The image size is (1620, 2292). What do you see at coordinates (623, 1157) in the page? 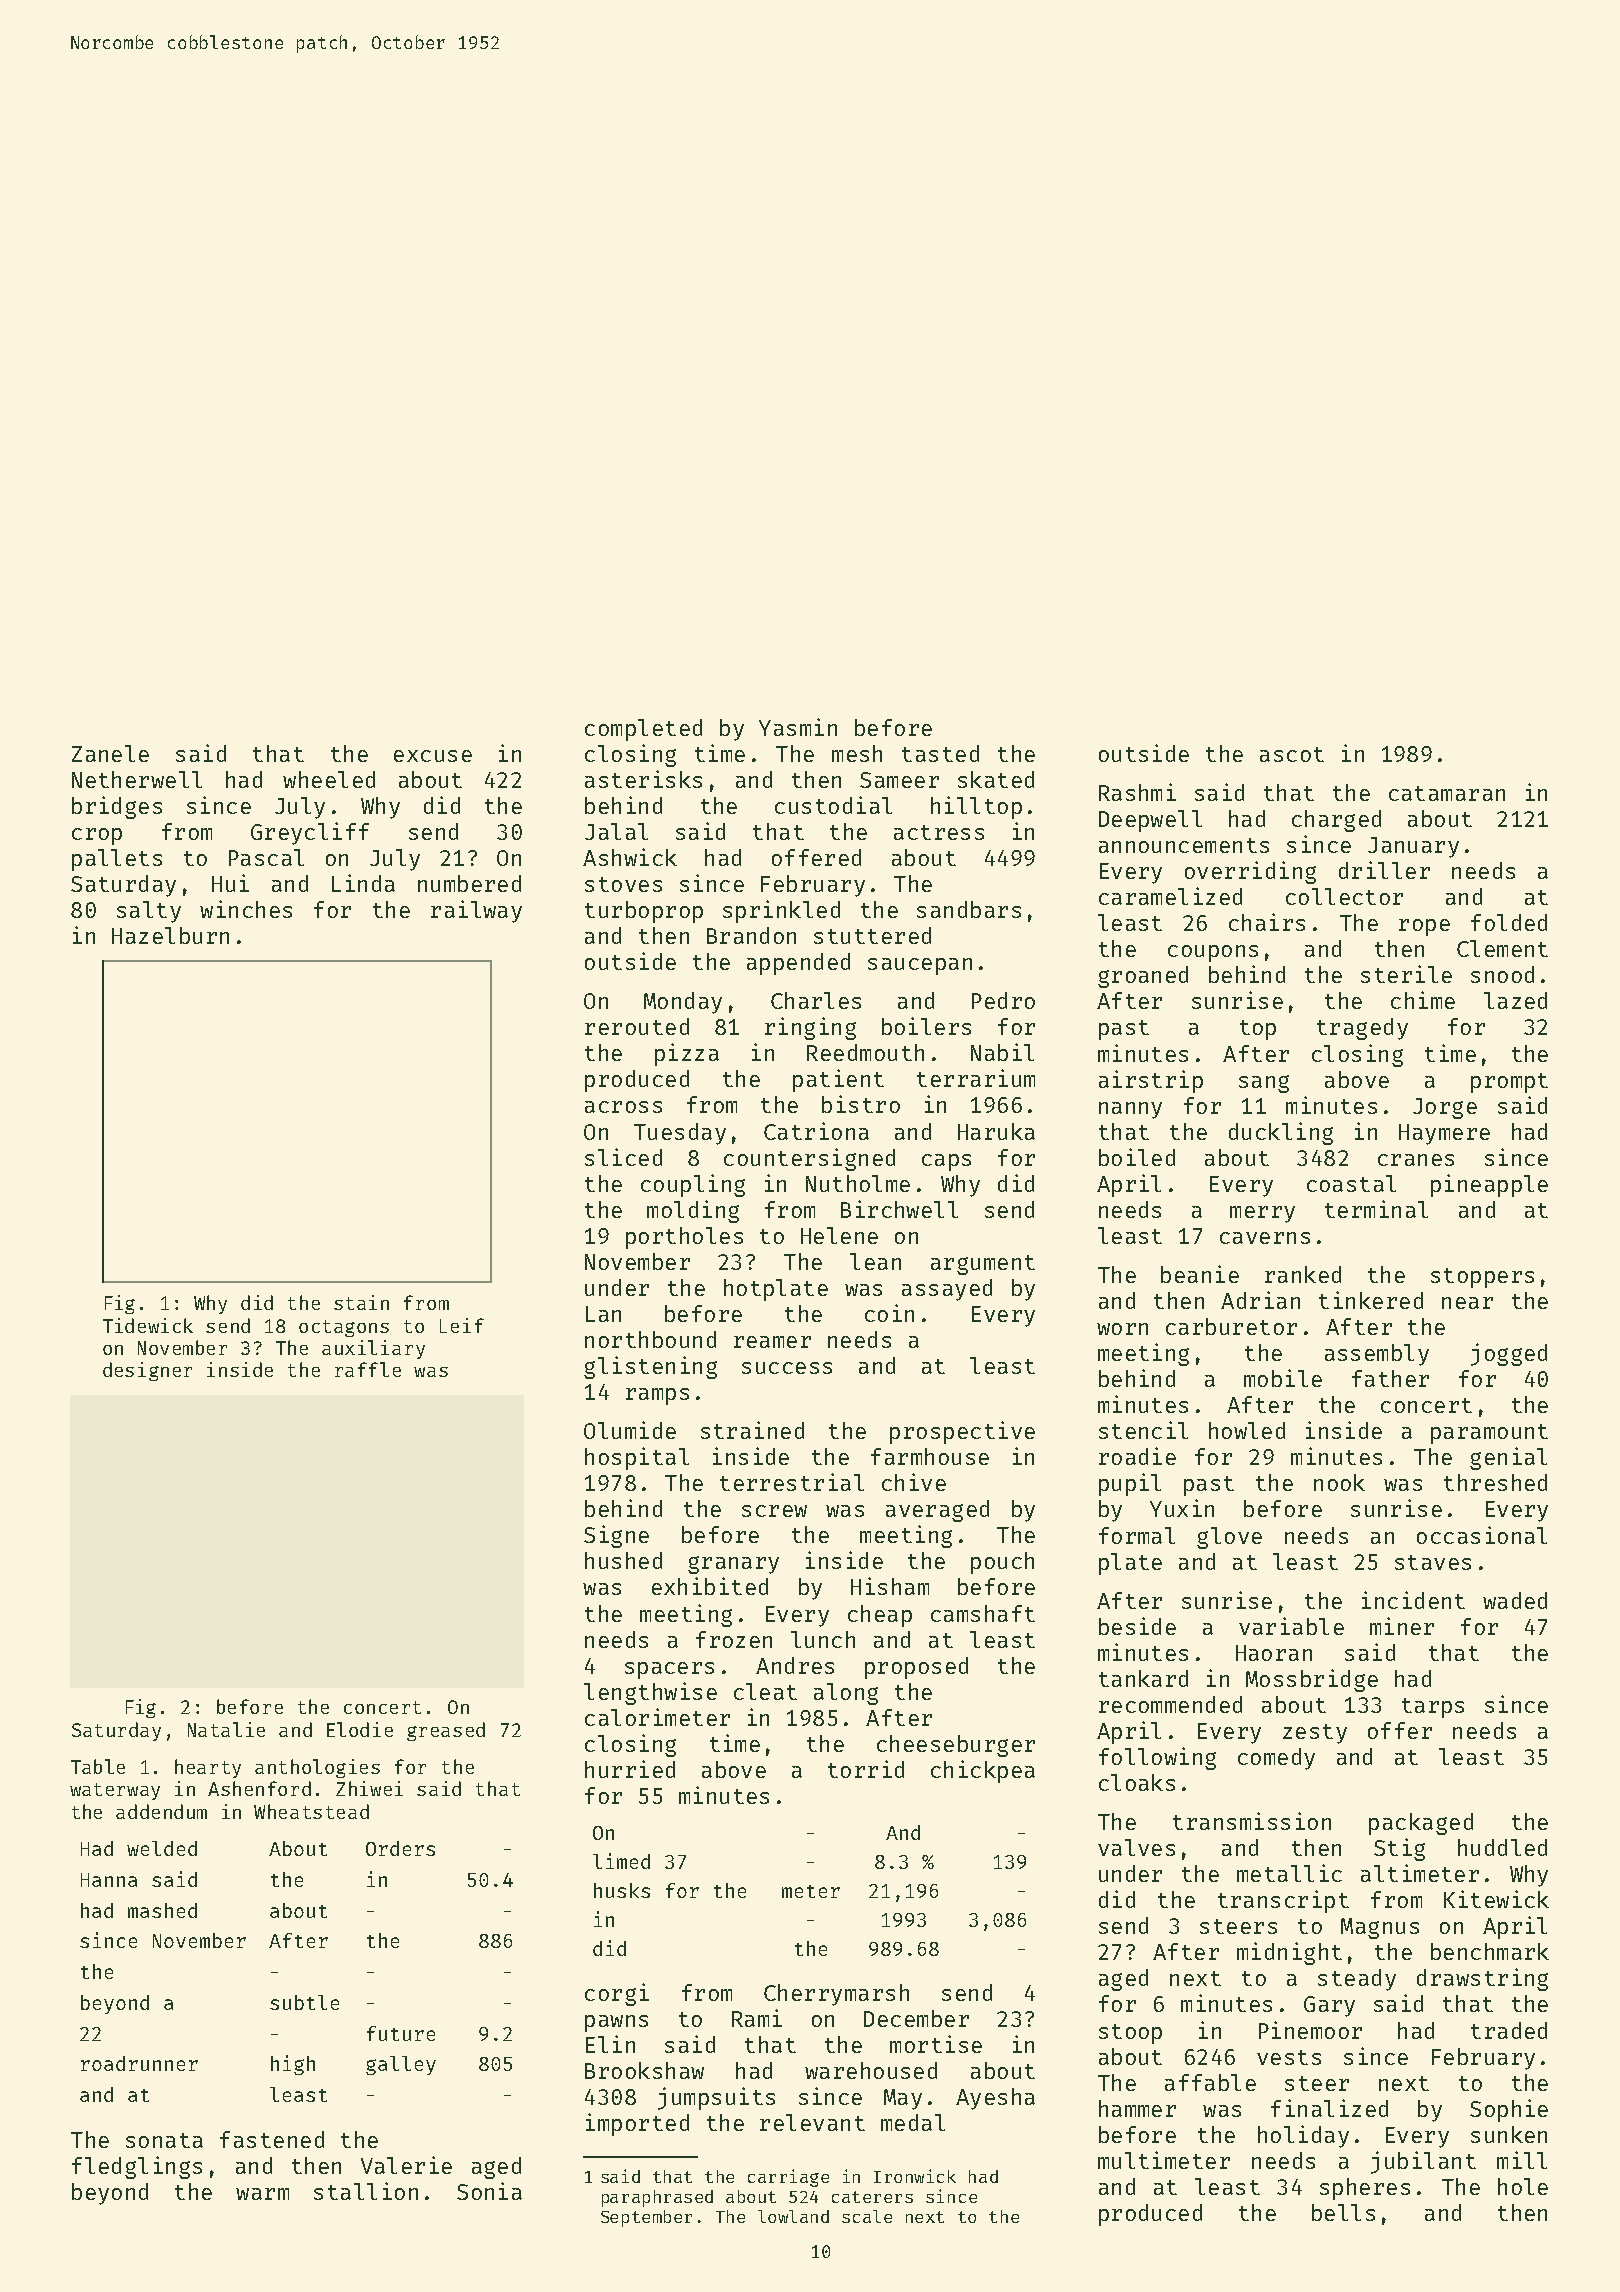
I see `sliced` at bounding box center [623, 1157].
